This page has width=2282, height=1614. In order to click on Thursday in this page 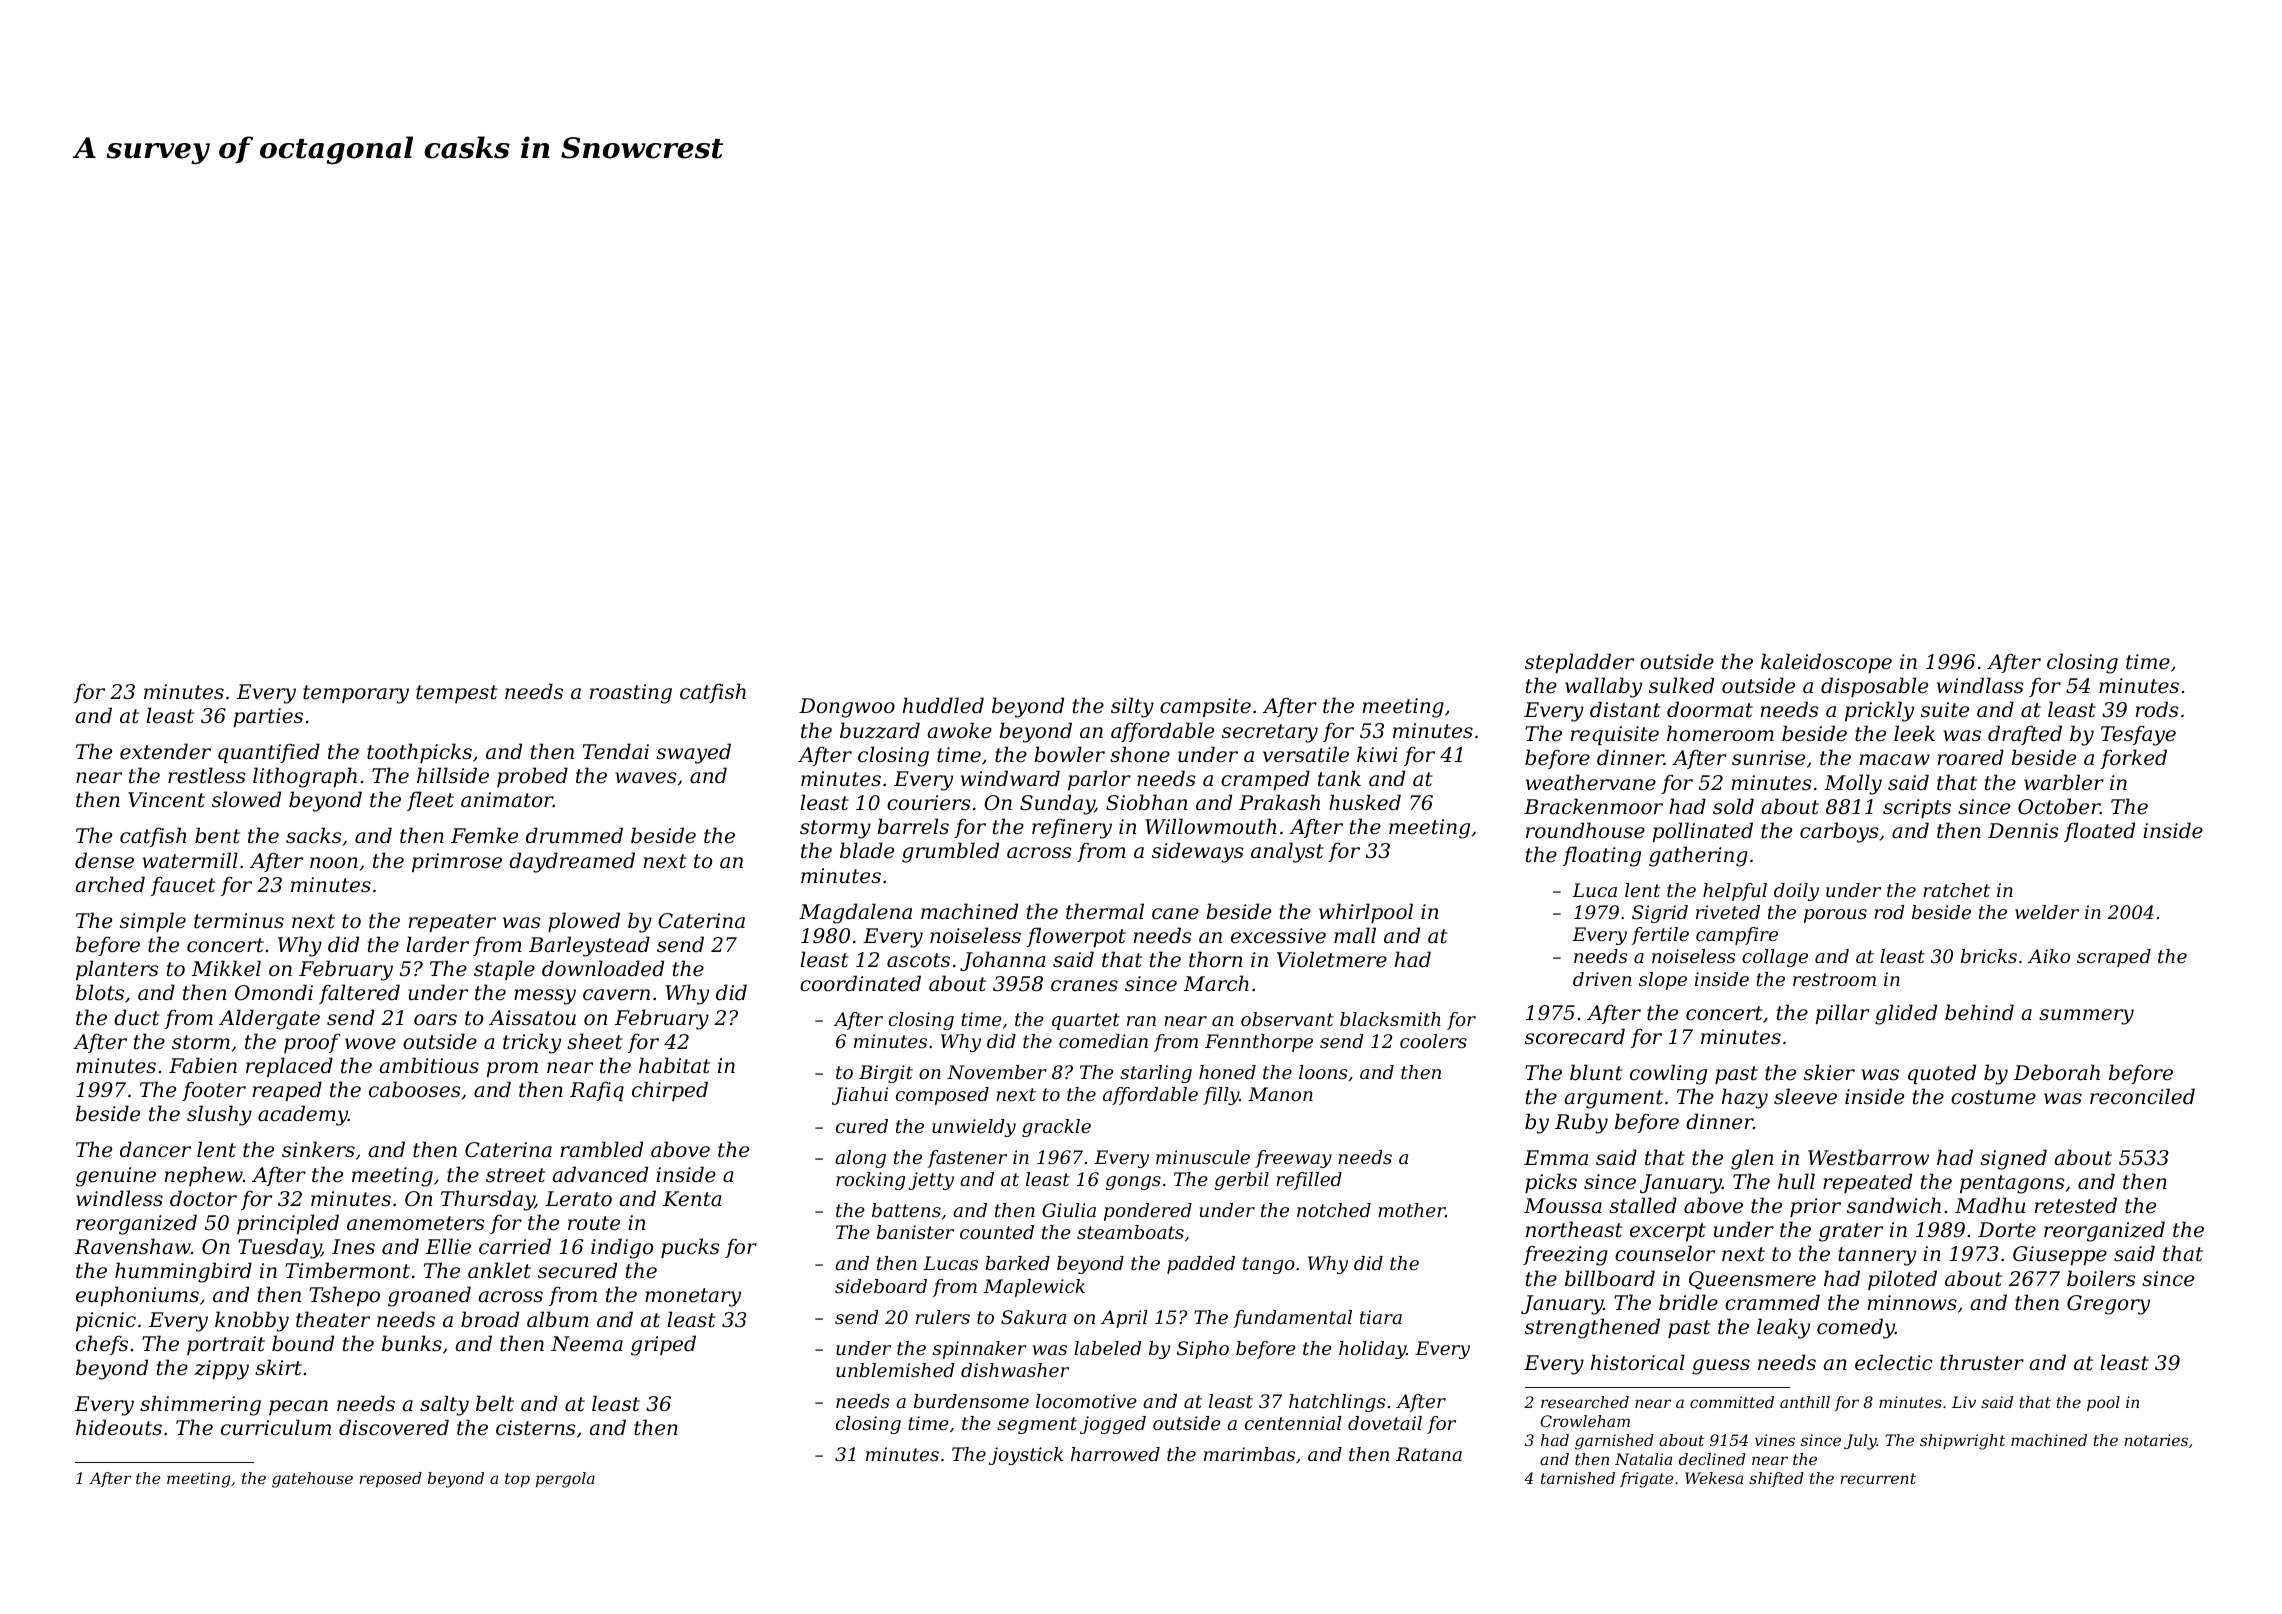, I will do `click(488, 1200)`.
